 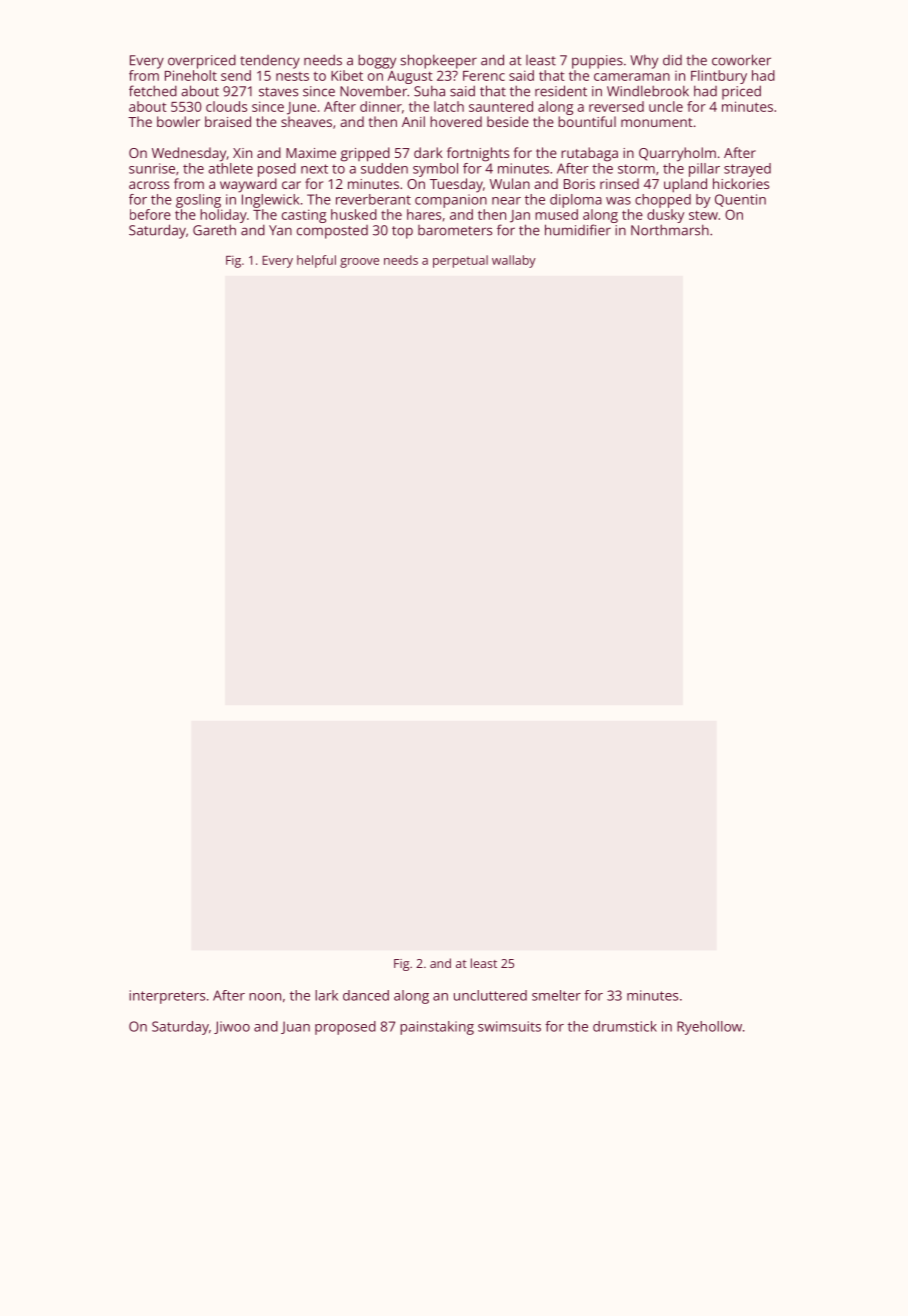 What do you see at coordinates (153, 91) in the image?
I see `fetched` at bounding box center [153, 91].
